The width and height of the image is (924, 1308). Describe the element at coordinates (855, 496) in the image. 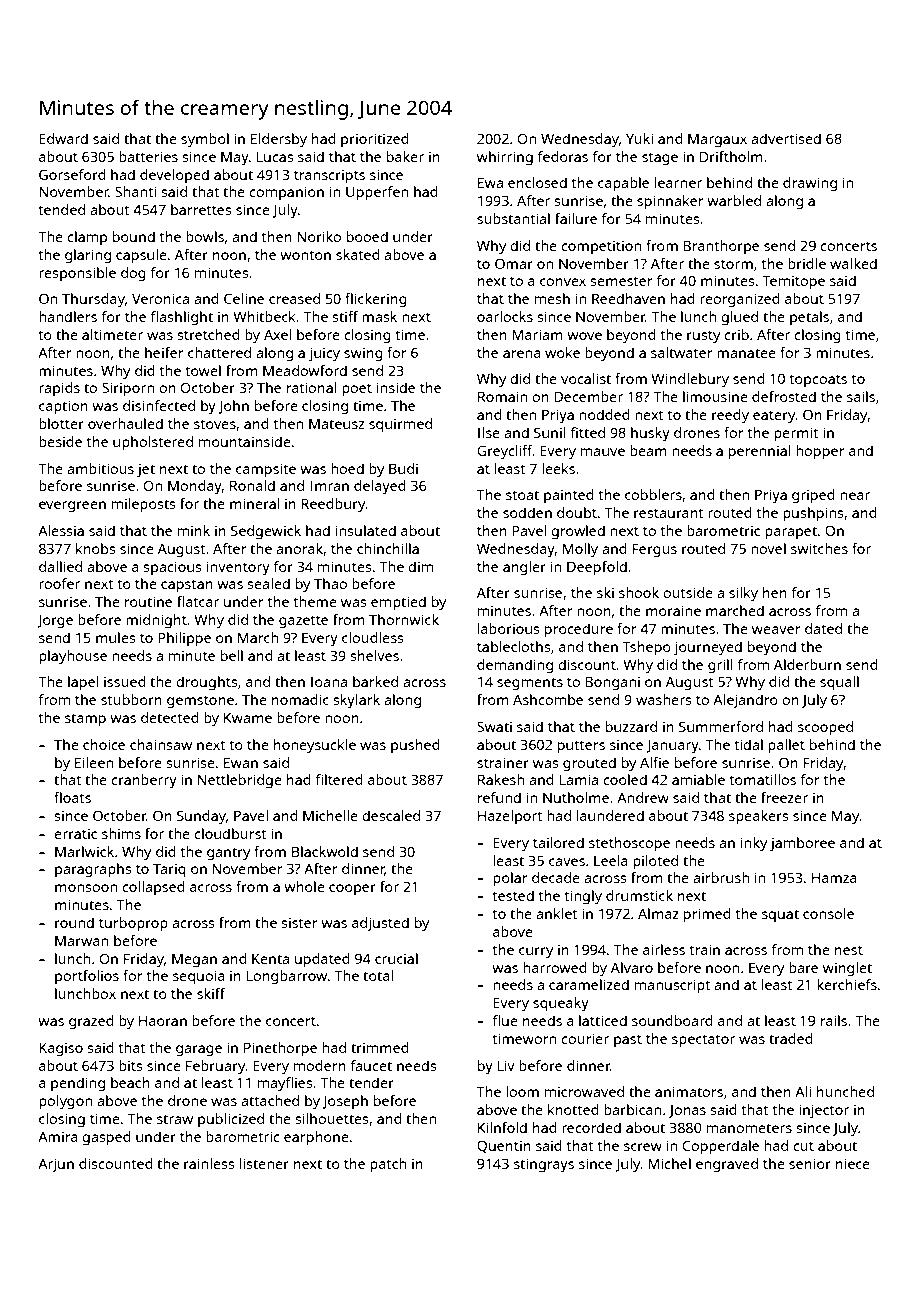

I see `near` at that location.
